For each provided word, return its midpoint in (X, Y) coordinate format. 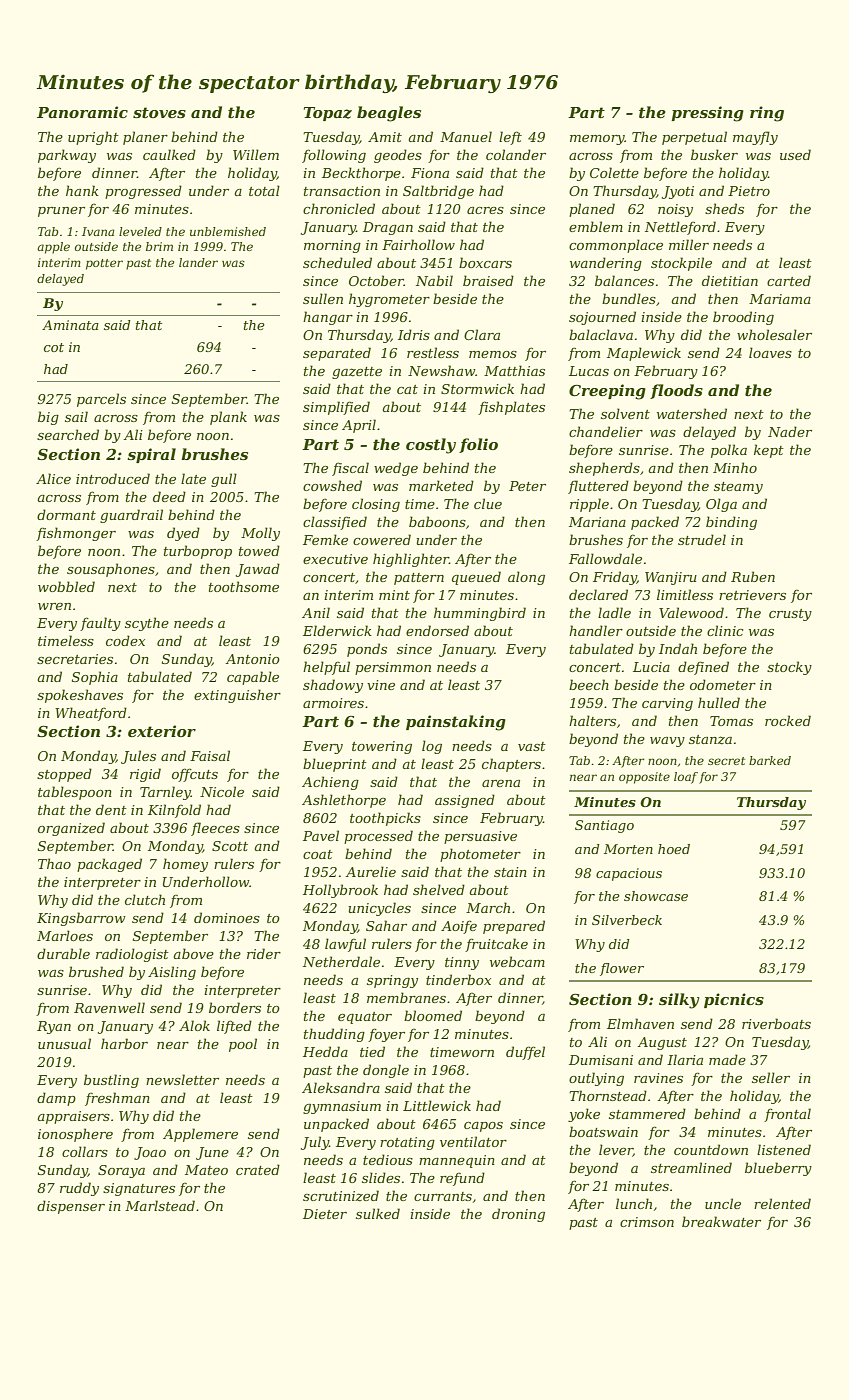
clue (488, 503)
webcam (517, 961)
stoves (159, 112)
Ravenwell (109, 1007)
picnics (734, 1000)
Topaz (328, 114)
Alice (53, 478)
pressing (707, 114)
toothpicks (385, 819)
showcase (656, 896)
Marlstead (160, 1205)
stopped (64, 775)
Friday (615, 578)
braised (488, 280)
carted (789, 280)
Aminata (70, 325)
